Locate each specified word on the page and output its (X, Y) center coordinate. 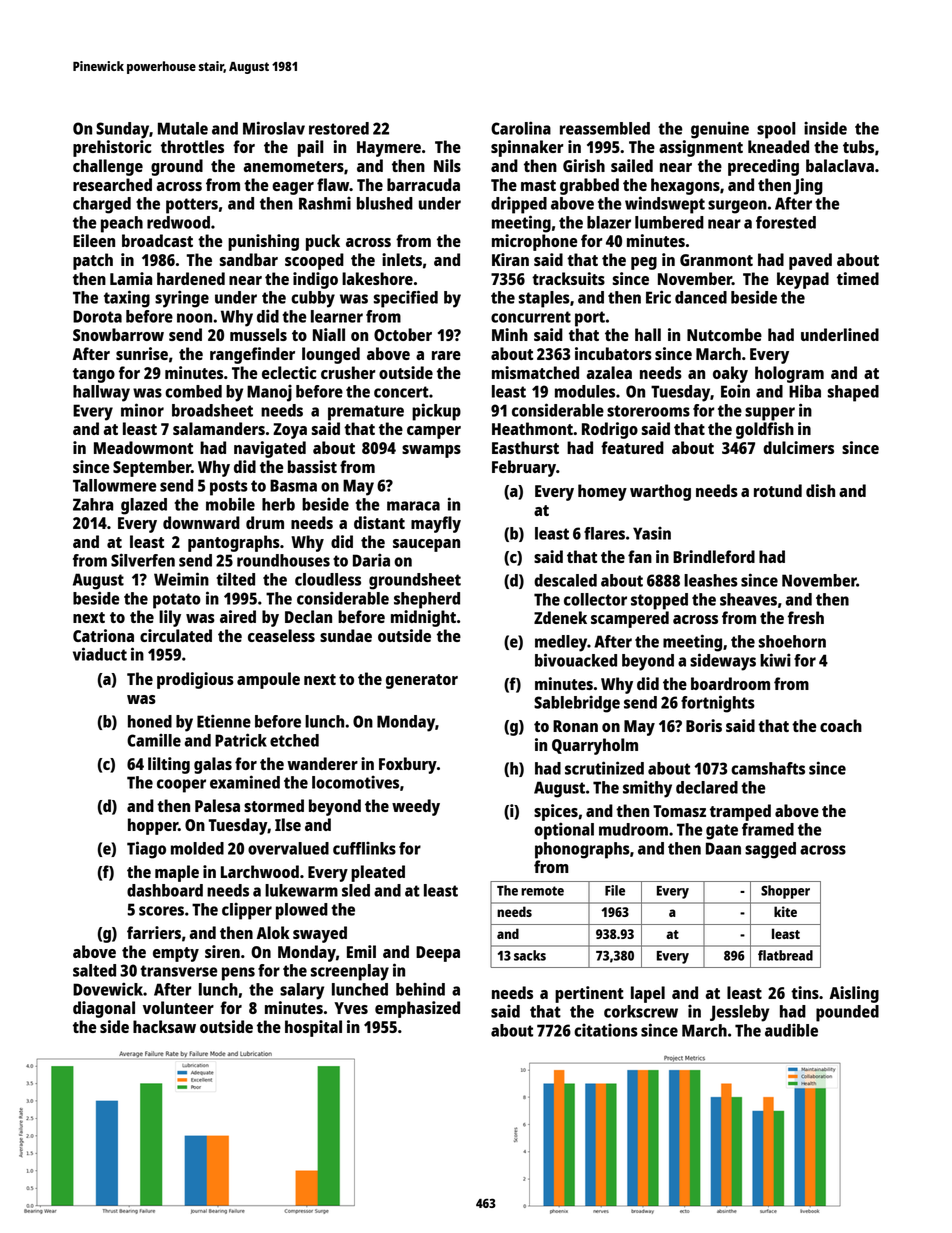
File (615, 890)
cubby (313, 299)
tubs (858, 146)
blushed (385, 203)
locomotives (355, 782)
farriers (154, 932)
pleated (378, 873)
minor (142, 410)
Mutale (183, 128)
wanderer (322, 763)
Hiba (805, 391)
